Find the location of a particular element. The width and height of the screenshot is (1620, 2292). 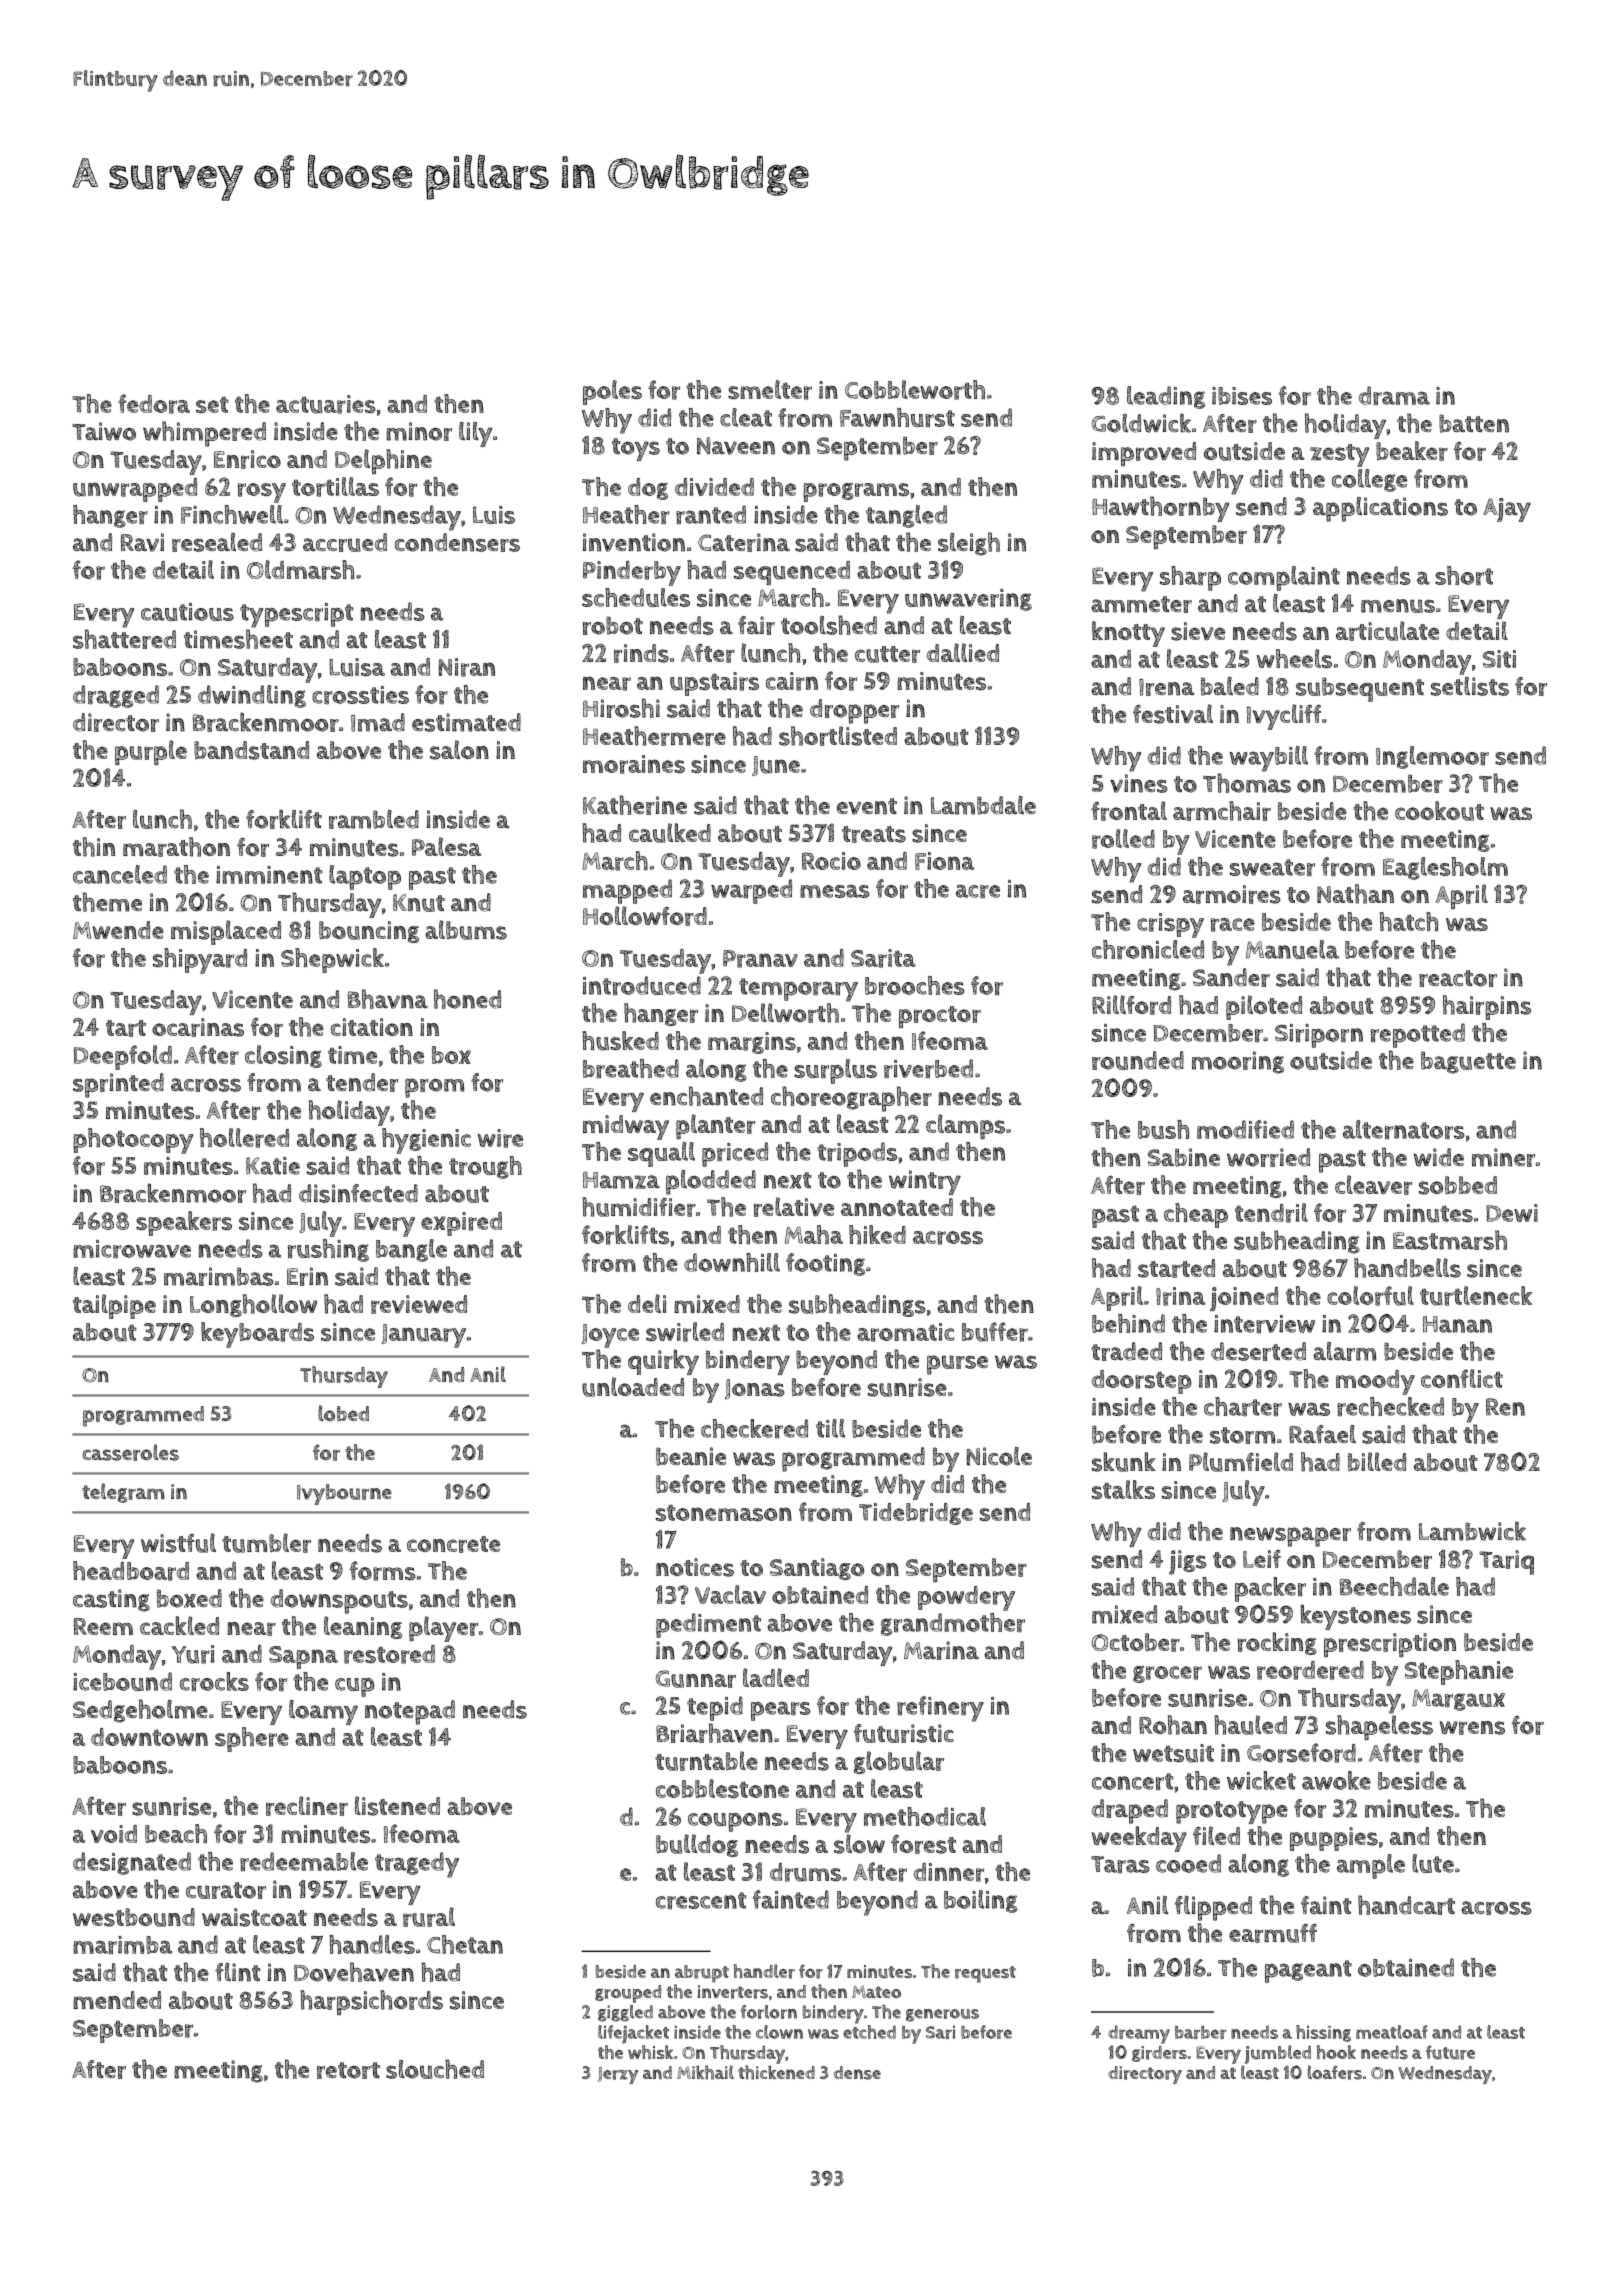

Beechdale is located at coordinates (1394, 1586).
